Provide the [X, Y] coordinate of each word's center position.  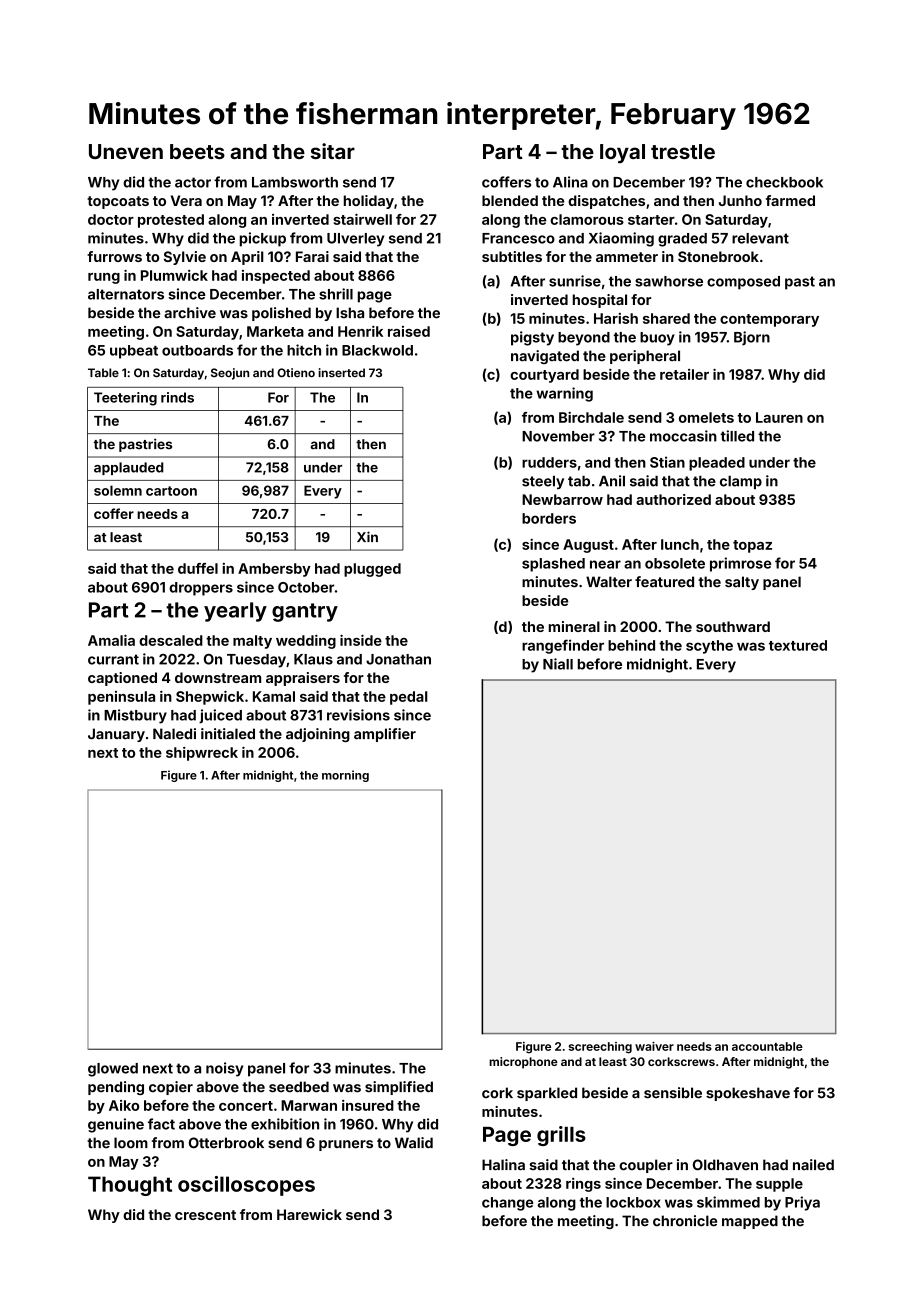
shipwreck [202, 754]
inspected [276, 277]
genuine [116, 1125]
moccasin [683, 436]
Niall [558, 664]
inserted [341, 372]
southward [733, 626]
